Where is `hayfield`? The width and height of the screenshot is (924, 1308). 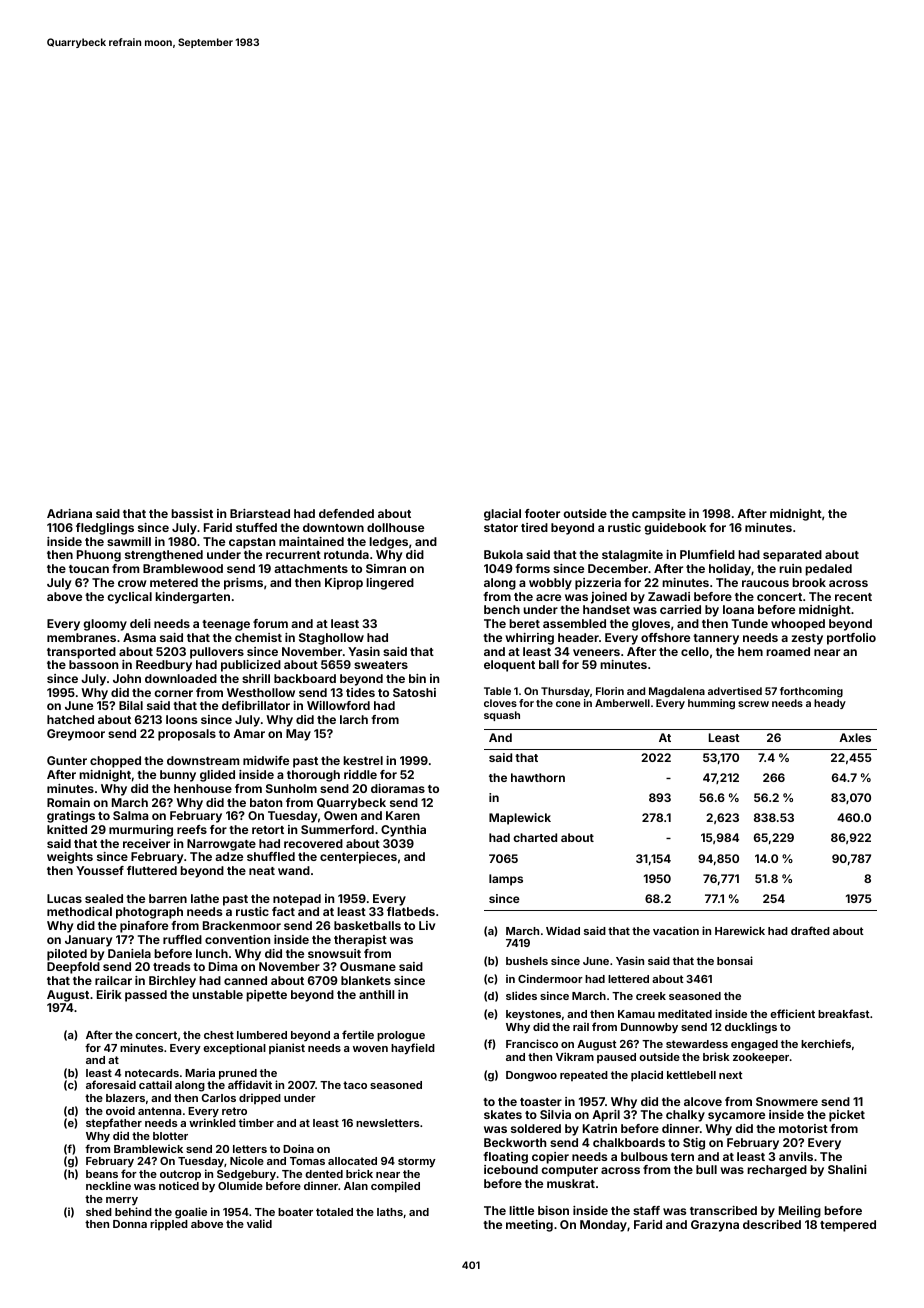
hayfield is located at coordinates (413, 1049).
